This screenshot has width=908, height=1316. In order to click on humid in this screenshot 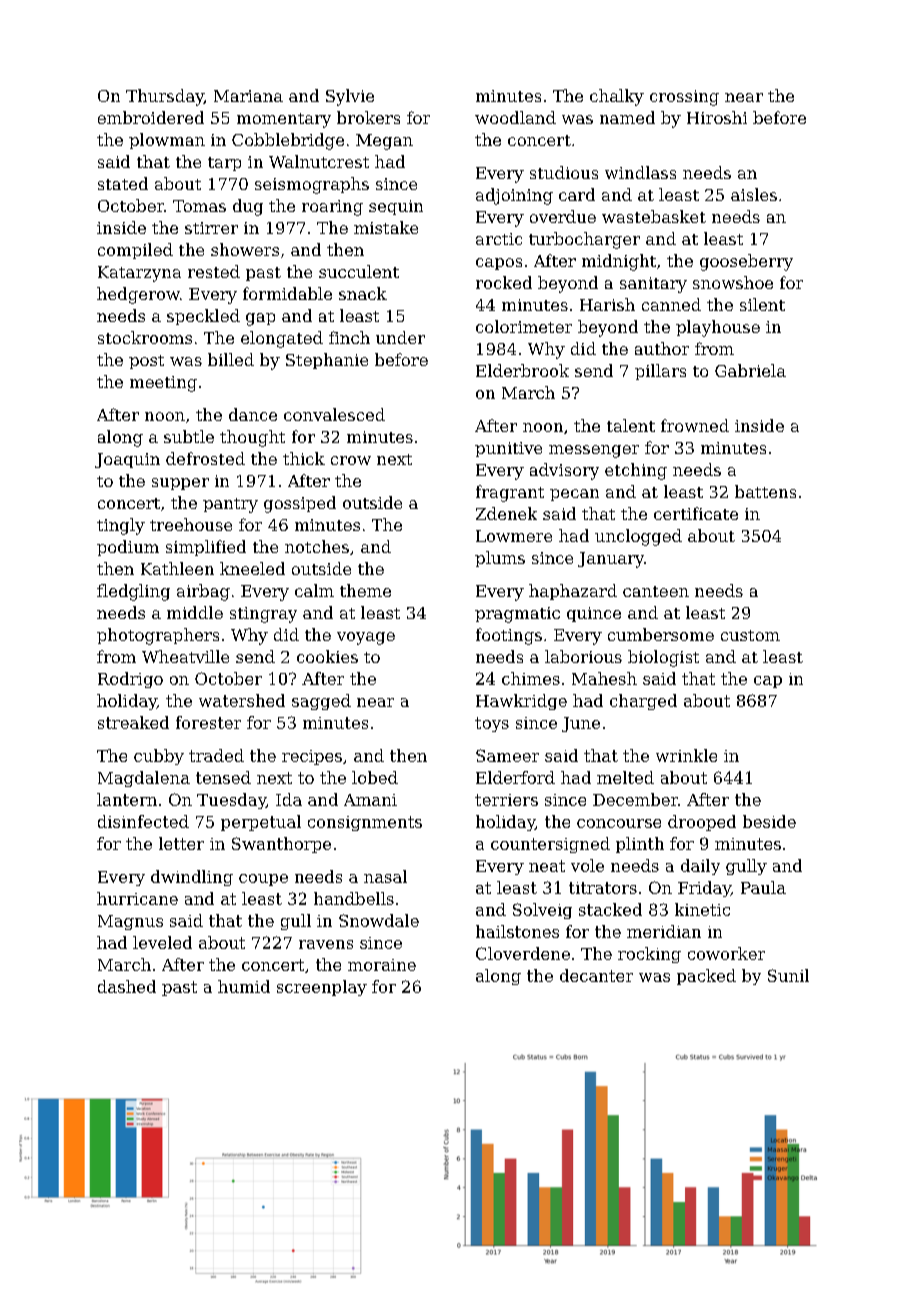, I will do `click(244, 986)`.
